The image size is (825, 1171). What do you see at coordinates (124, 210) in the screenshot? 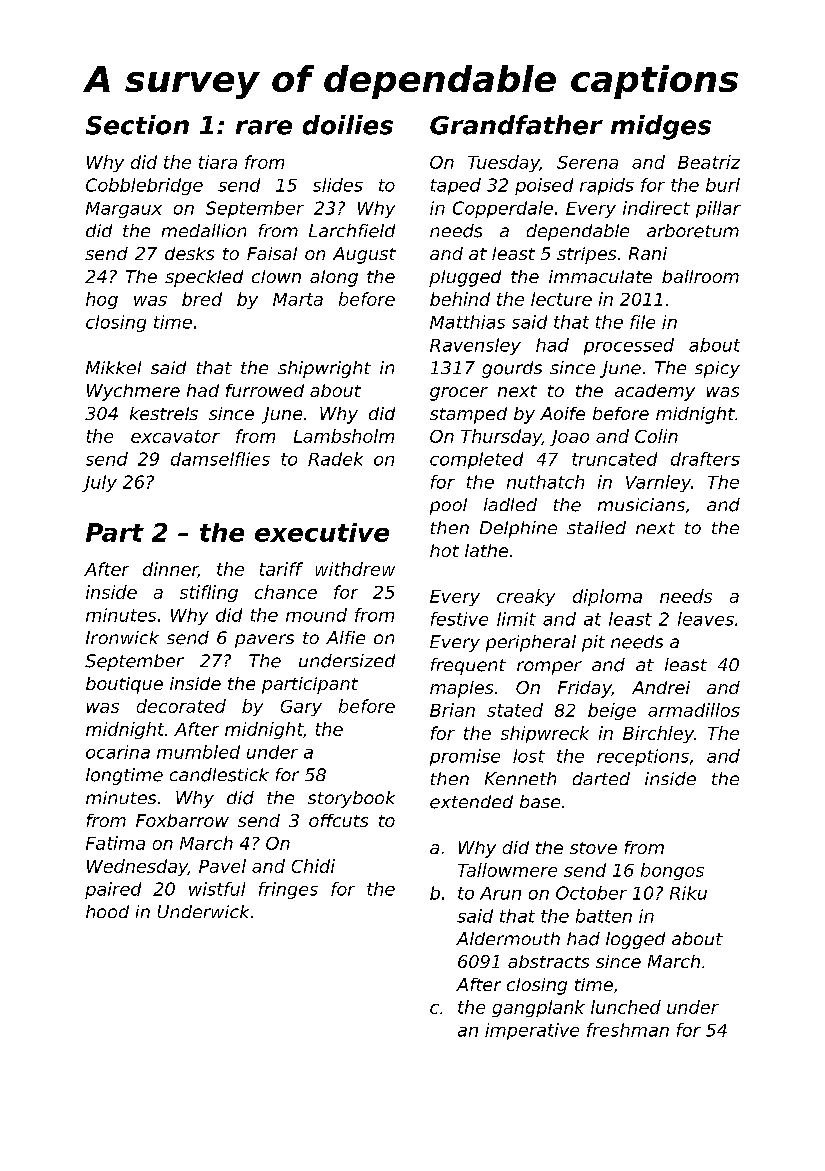
I see `Margaux` at bounding box center [124, 210].
